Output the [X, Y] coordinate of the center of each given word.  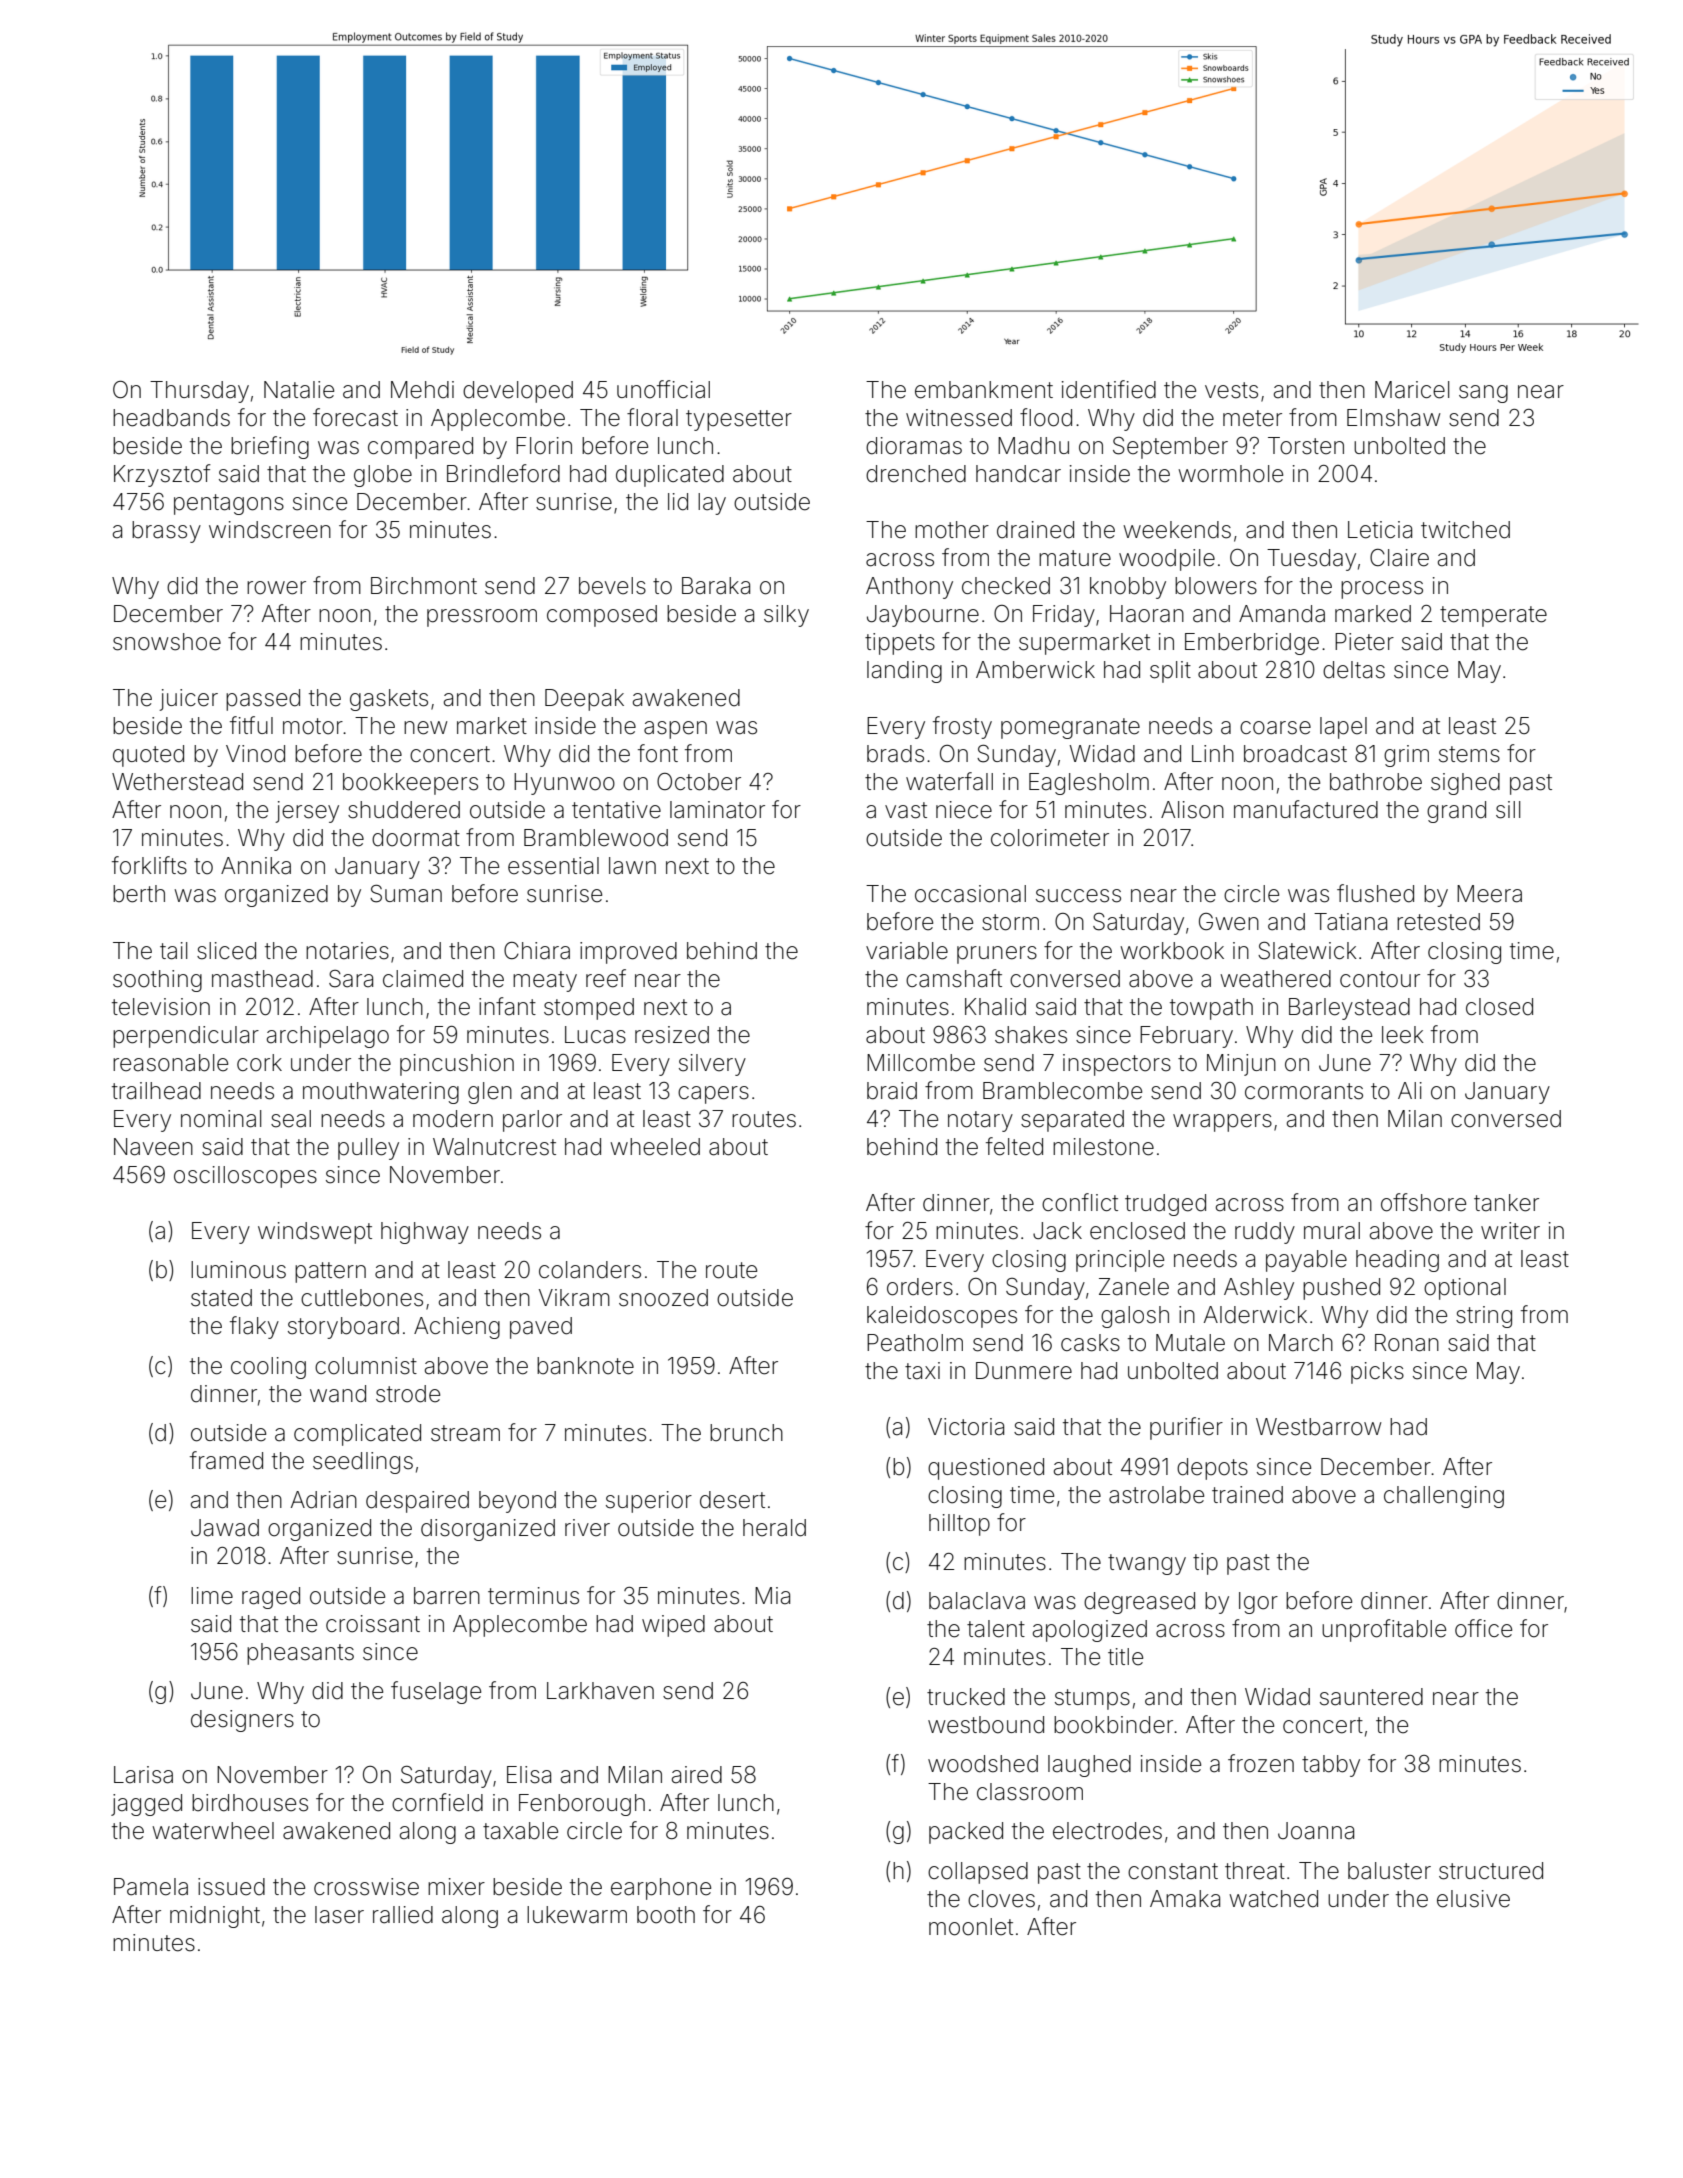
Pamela [151, 1887]
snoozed [663, 1298]
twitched [1465, 530]
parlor [532, 1121]
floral [652, 417]
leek [1403, 1035]
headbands [171, 418]
